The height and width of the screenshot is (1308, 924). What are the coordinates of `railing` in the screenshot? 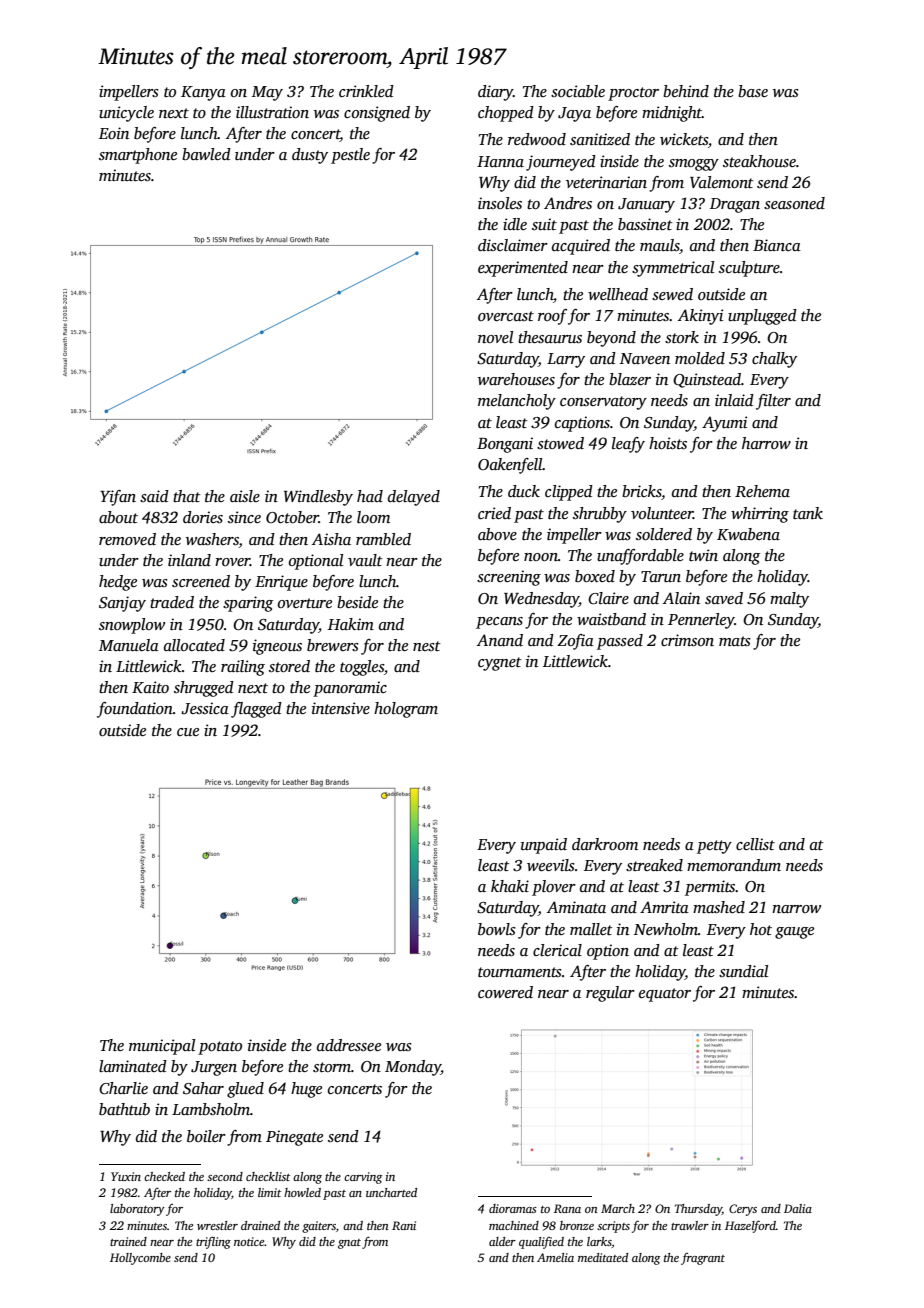 It's located at (243, 668).
